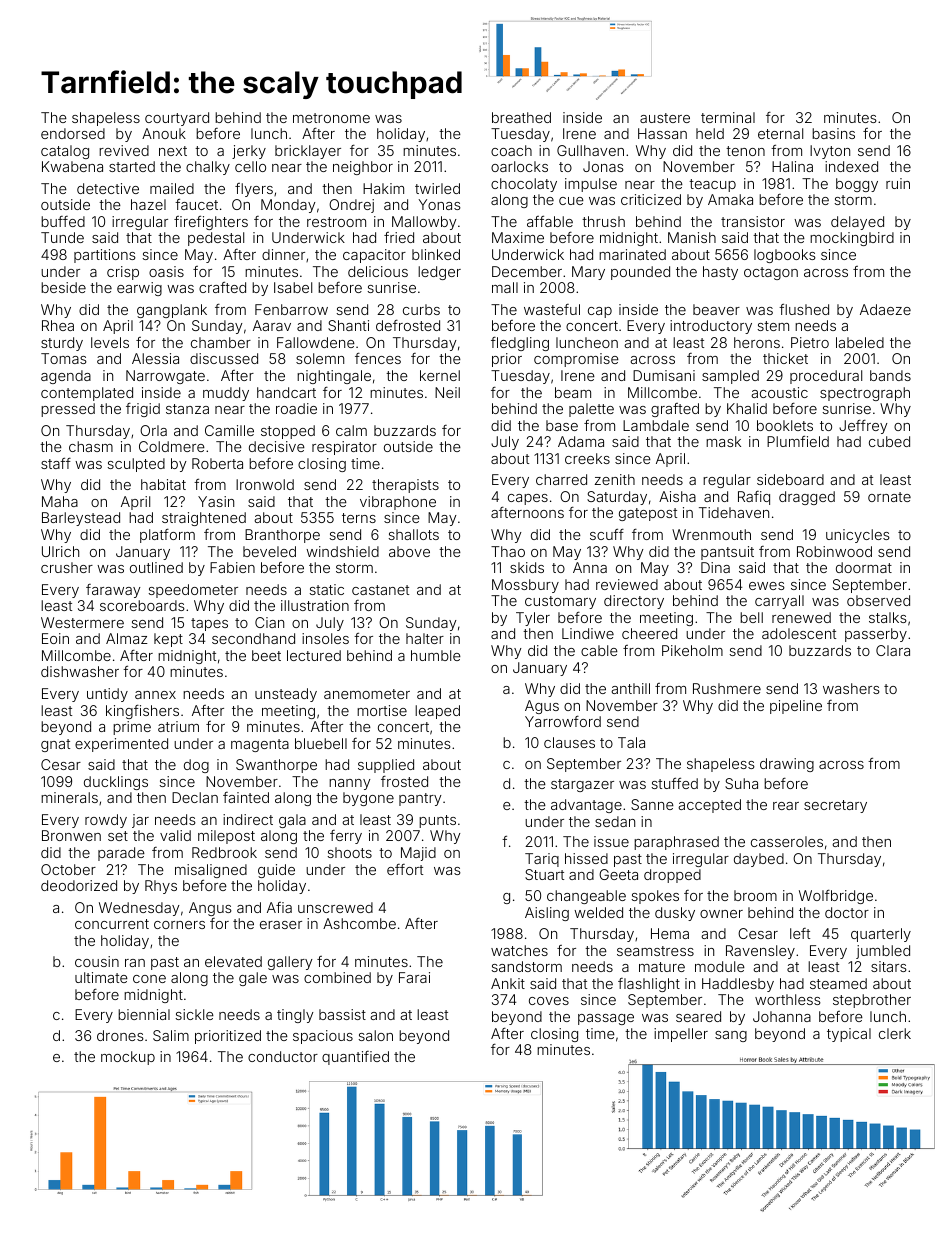  Describe the element at coordinates (177, 119) in the screenshot. I see `courtyard` at that location.
